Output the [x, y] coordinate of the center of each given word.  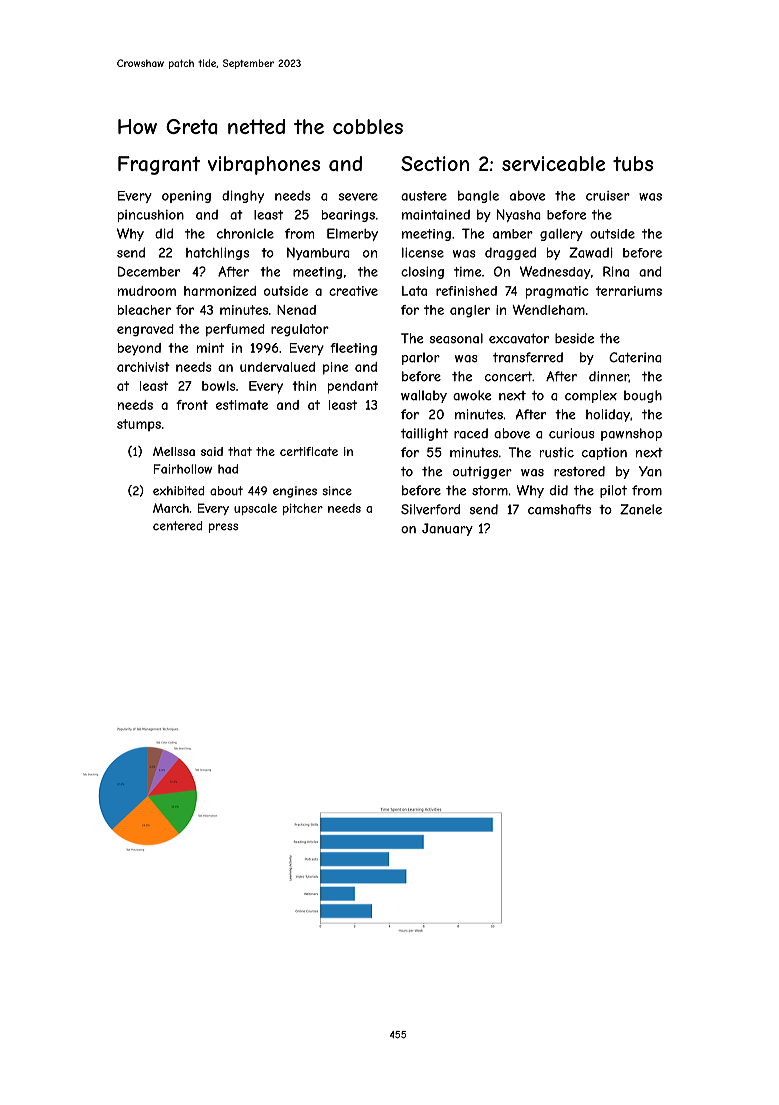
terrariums [629, 291]
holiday [608, 415]
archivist [143, 367]
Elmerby [352, 234]
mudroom [147, 291]
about [226, 491]
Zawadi [591, 252]
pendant [353, 387]
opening [186, 197]
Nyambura [318, 253]
